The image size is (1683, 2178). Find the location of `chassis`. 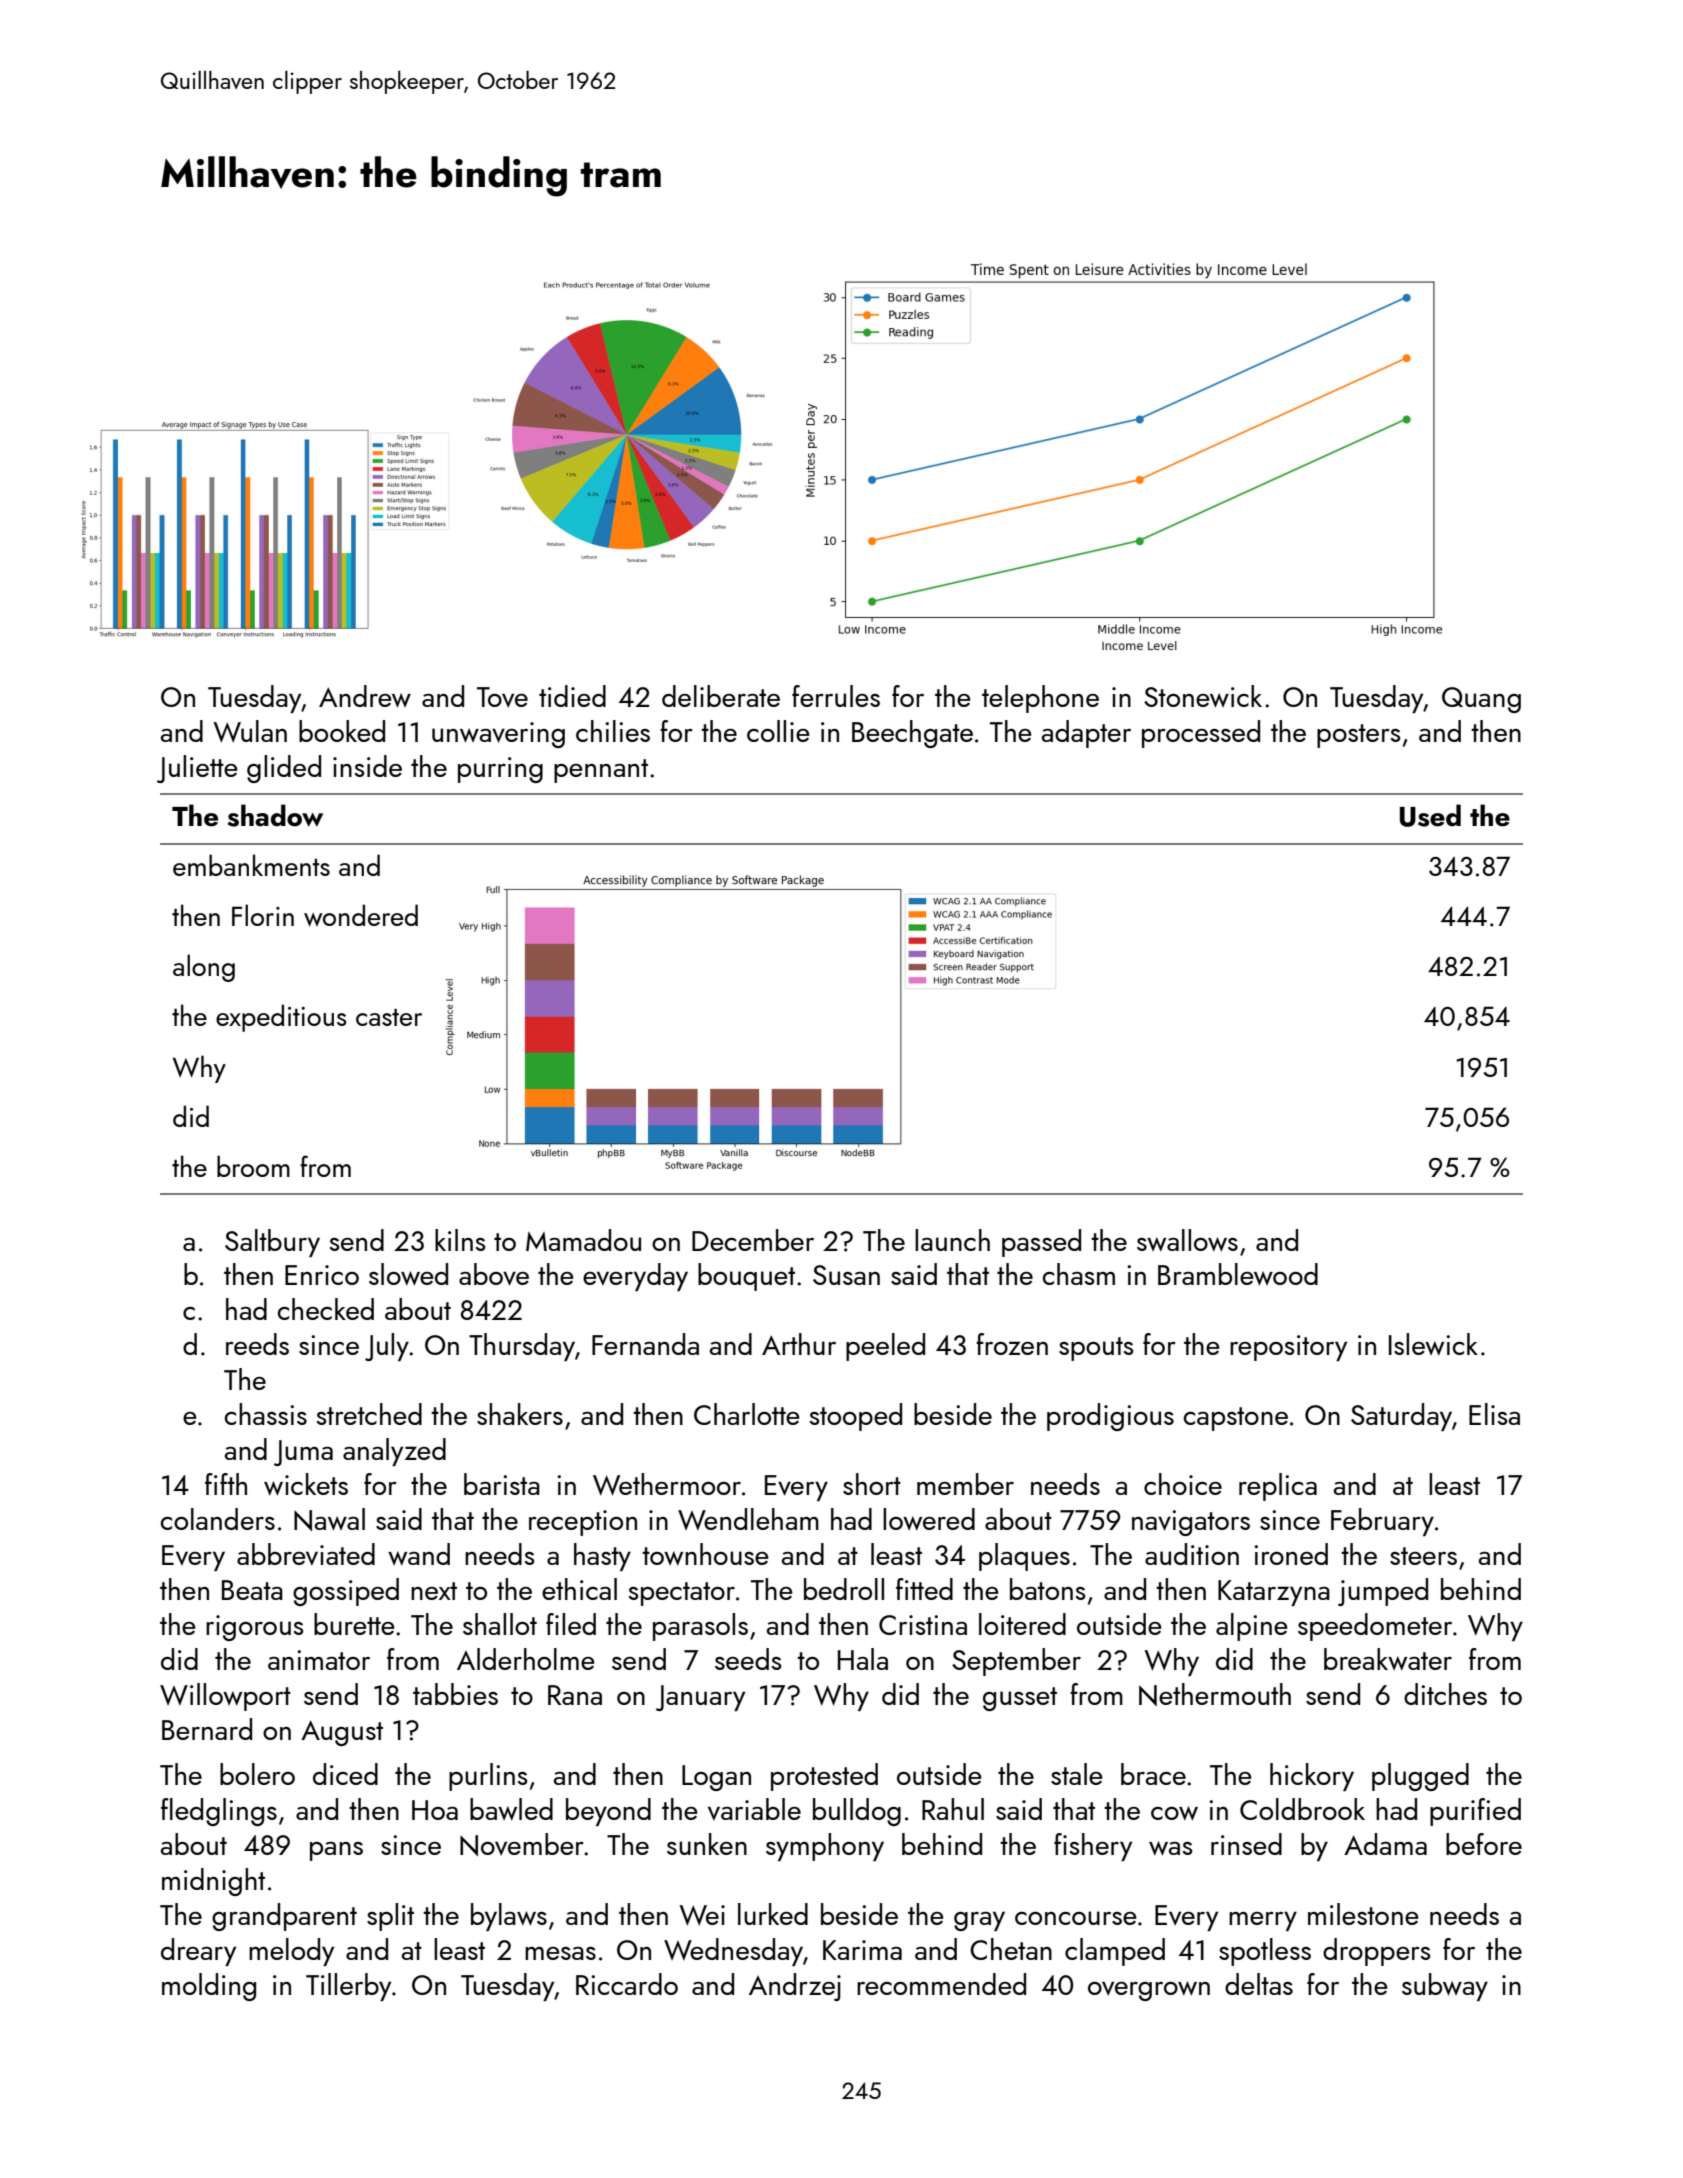

chassis is located at coordinates (266, 1414).
